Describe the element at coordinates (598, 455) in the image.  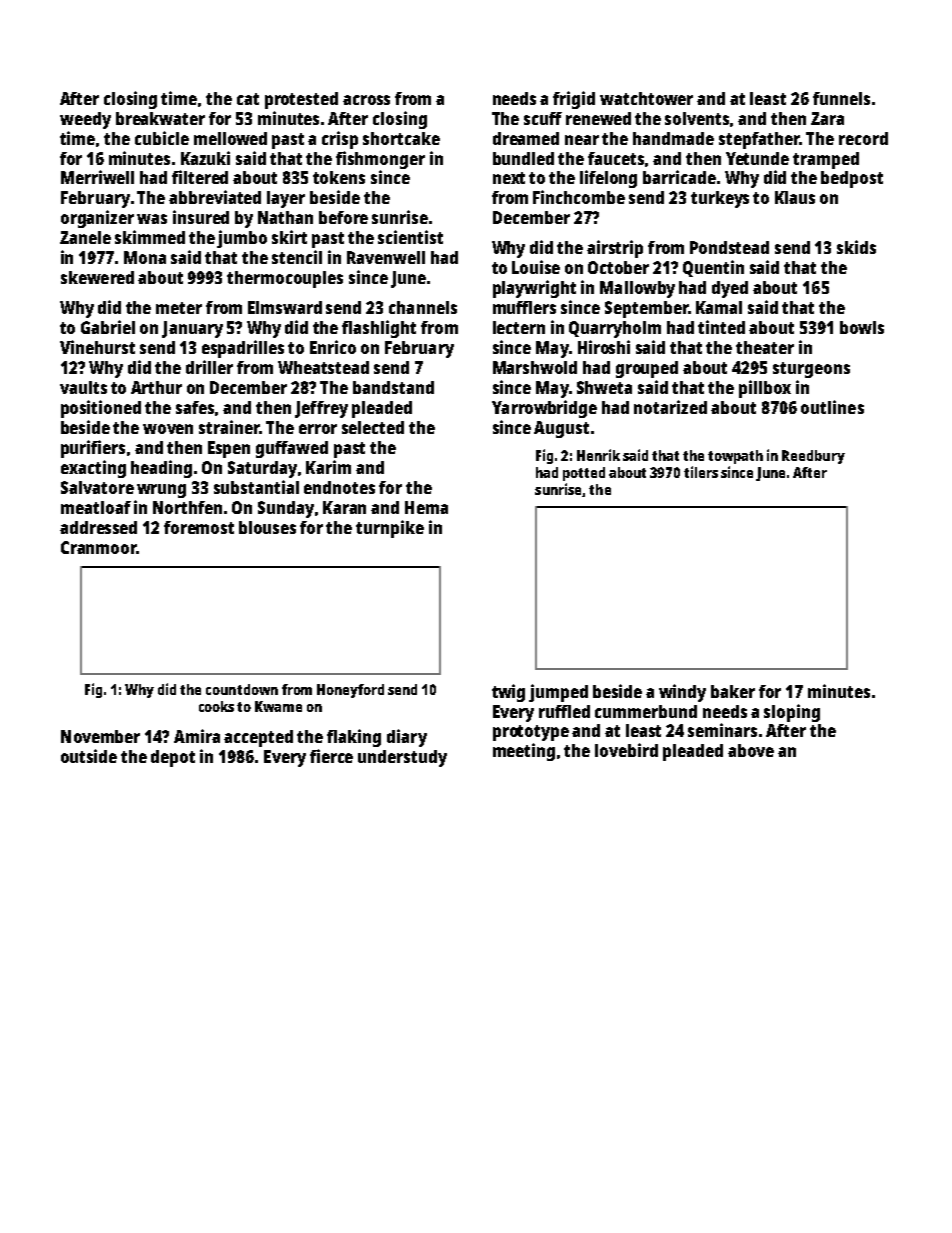
I see `Henrik` at that location.
